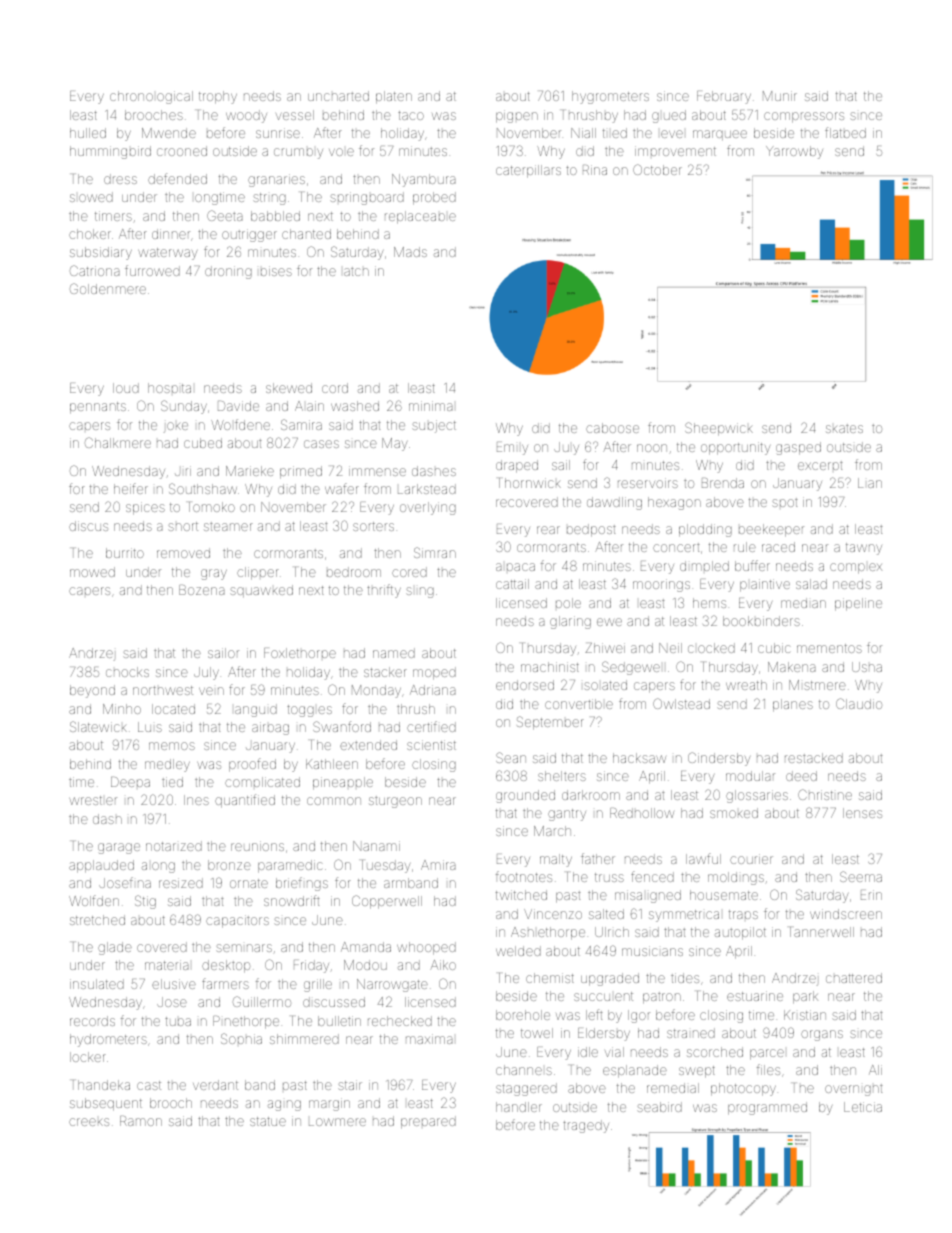 The height and width of the page is (1233, 952). I want to click on statue, so click(268, 1121).
